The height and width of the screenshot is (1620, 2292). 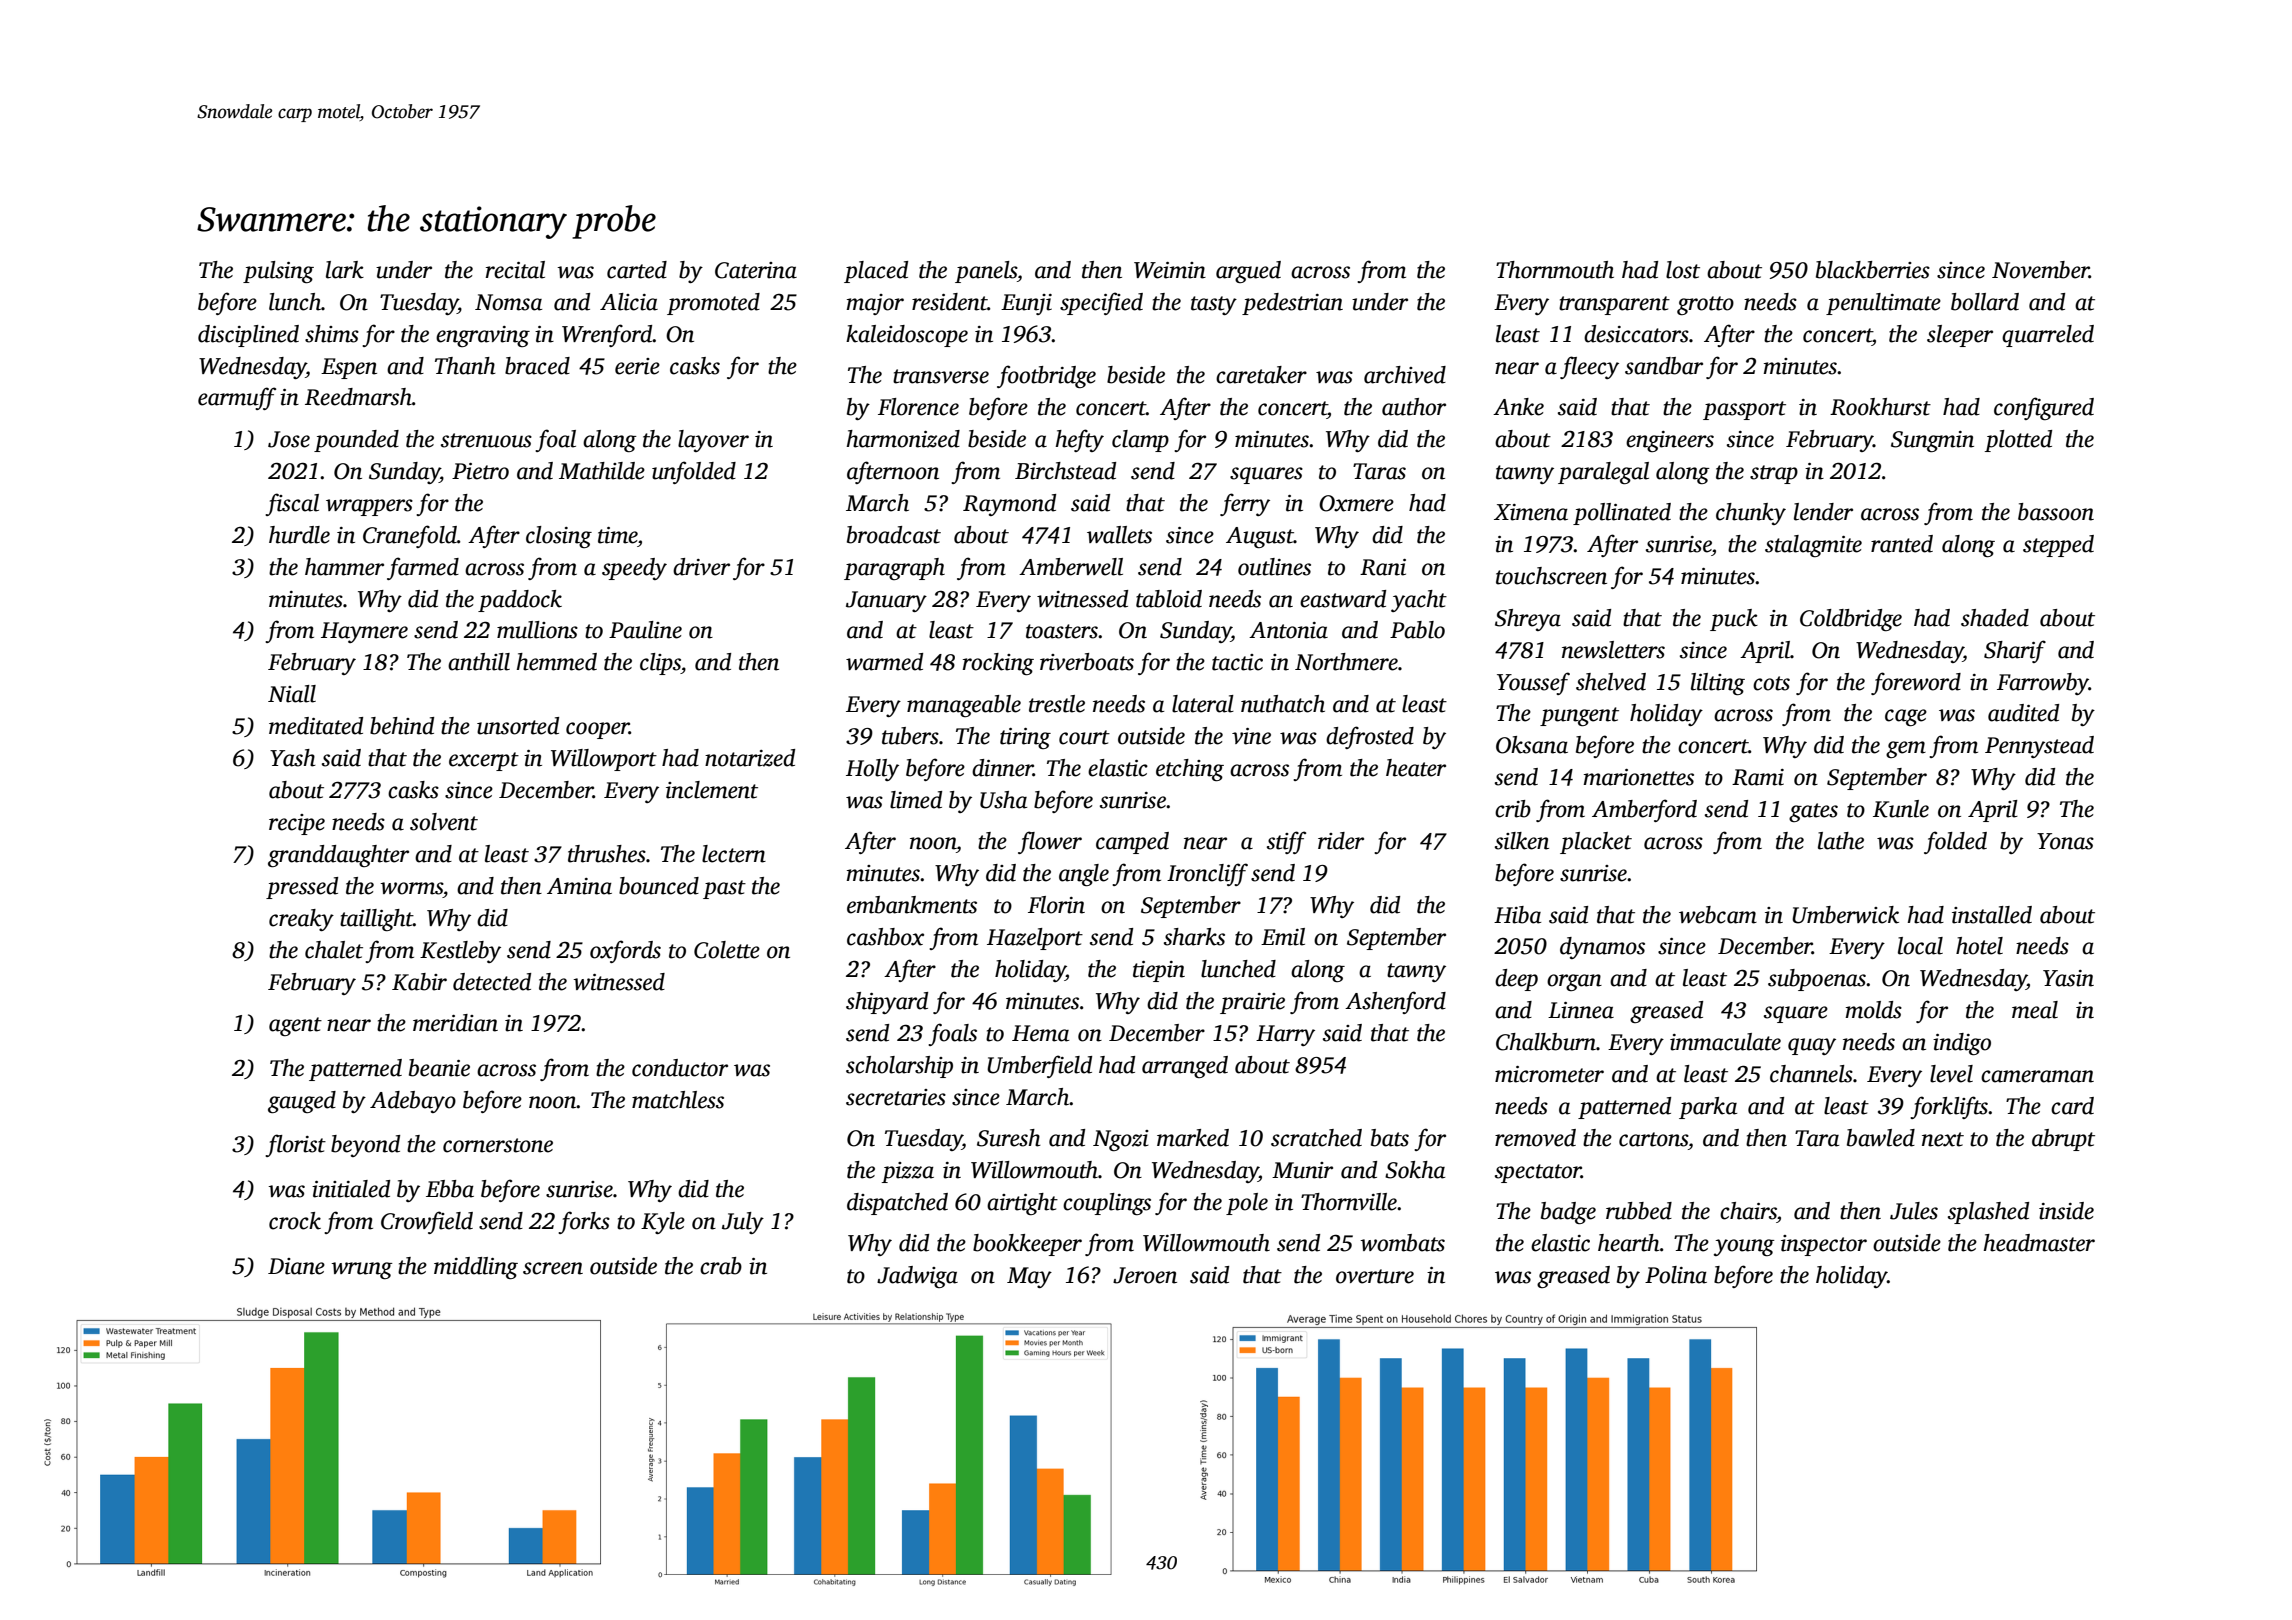 I want to click on Kunle, so click(x=1901, y=809).
